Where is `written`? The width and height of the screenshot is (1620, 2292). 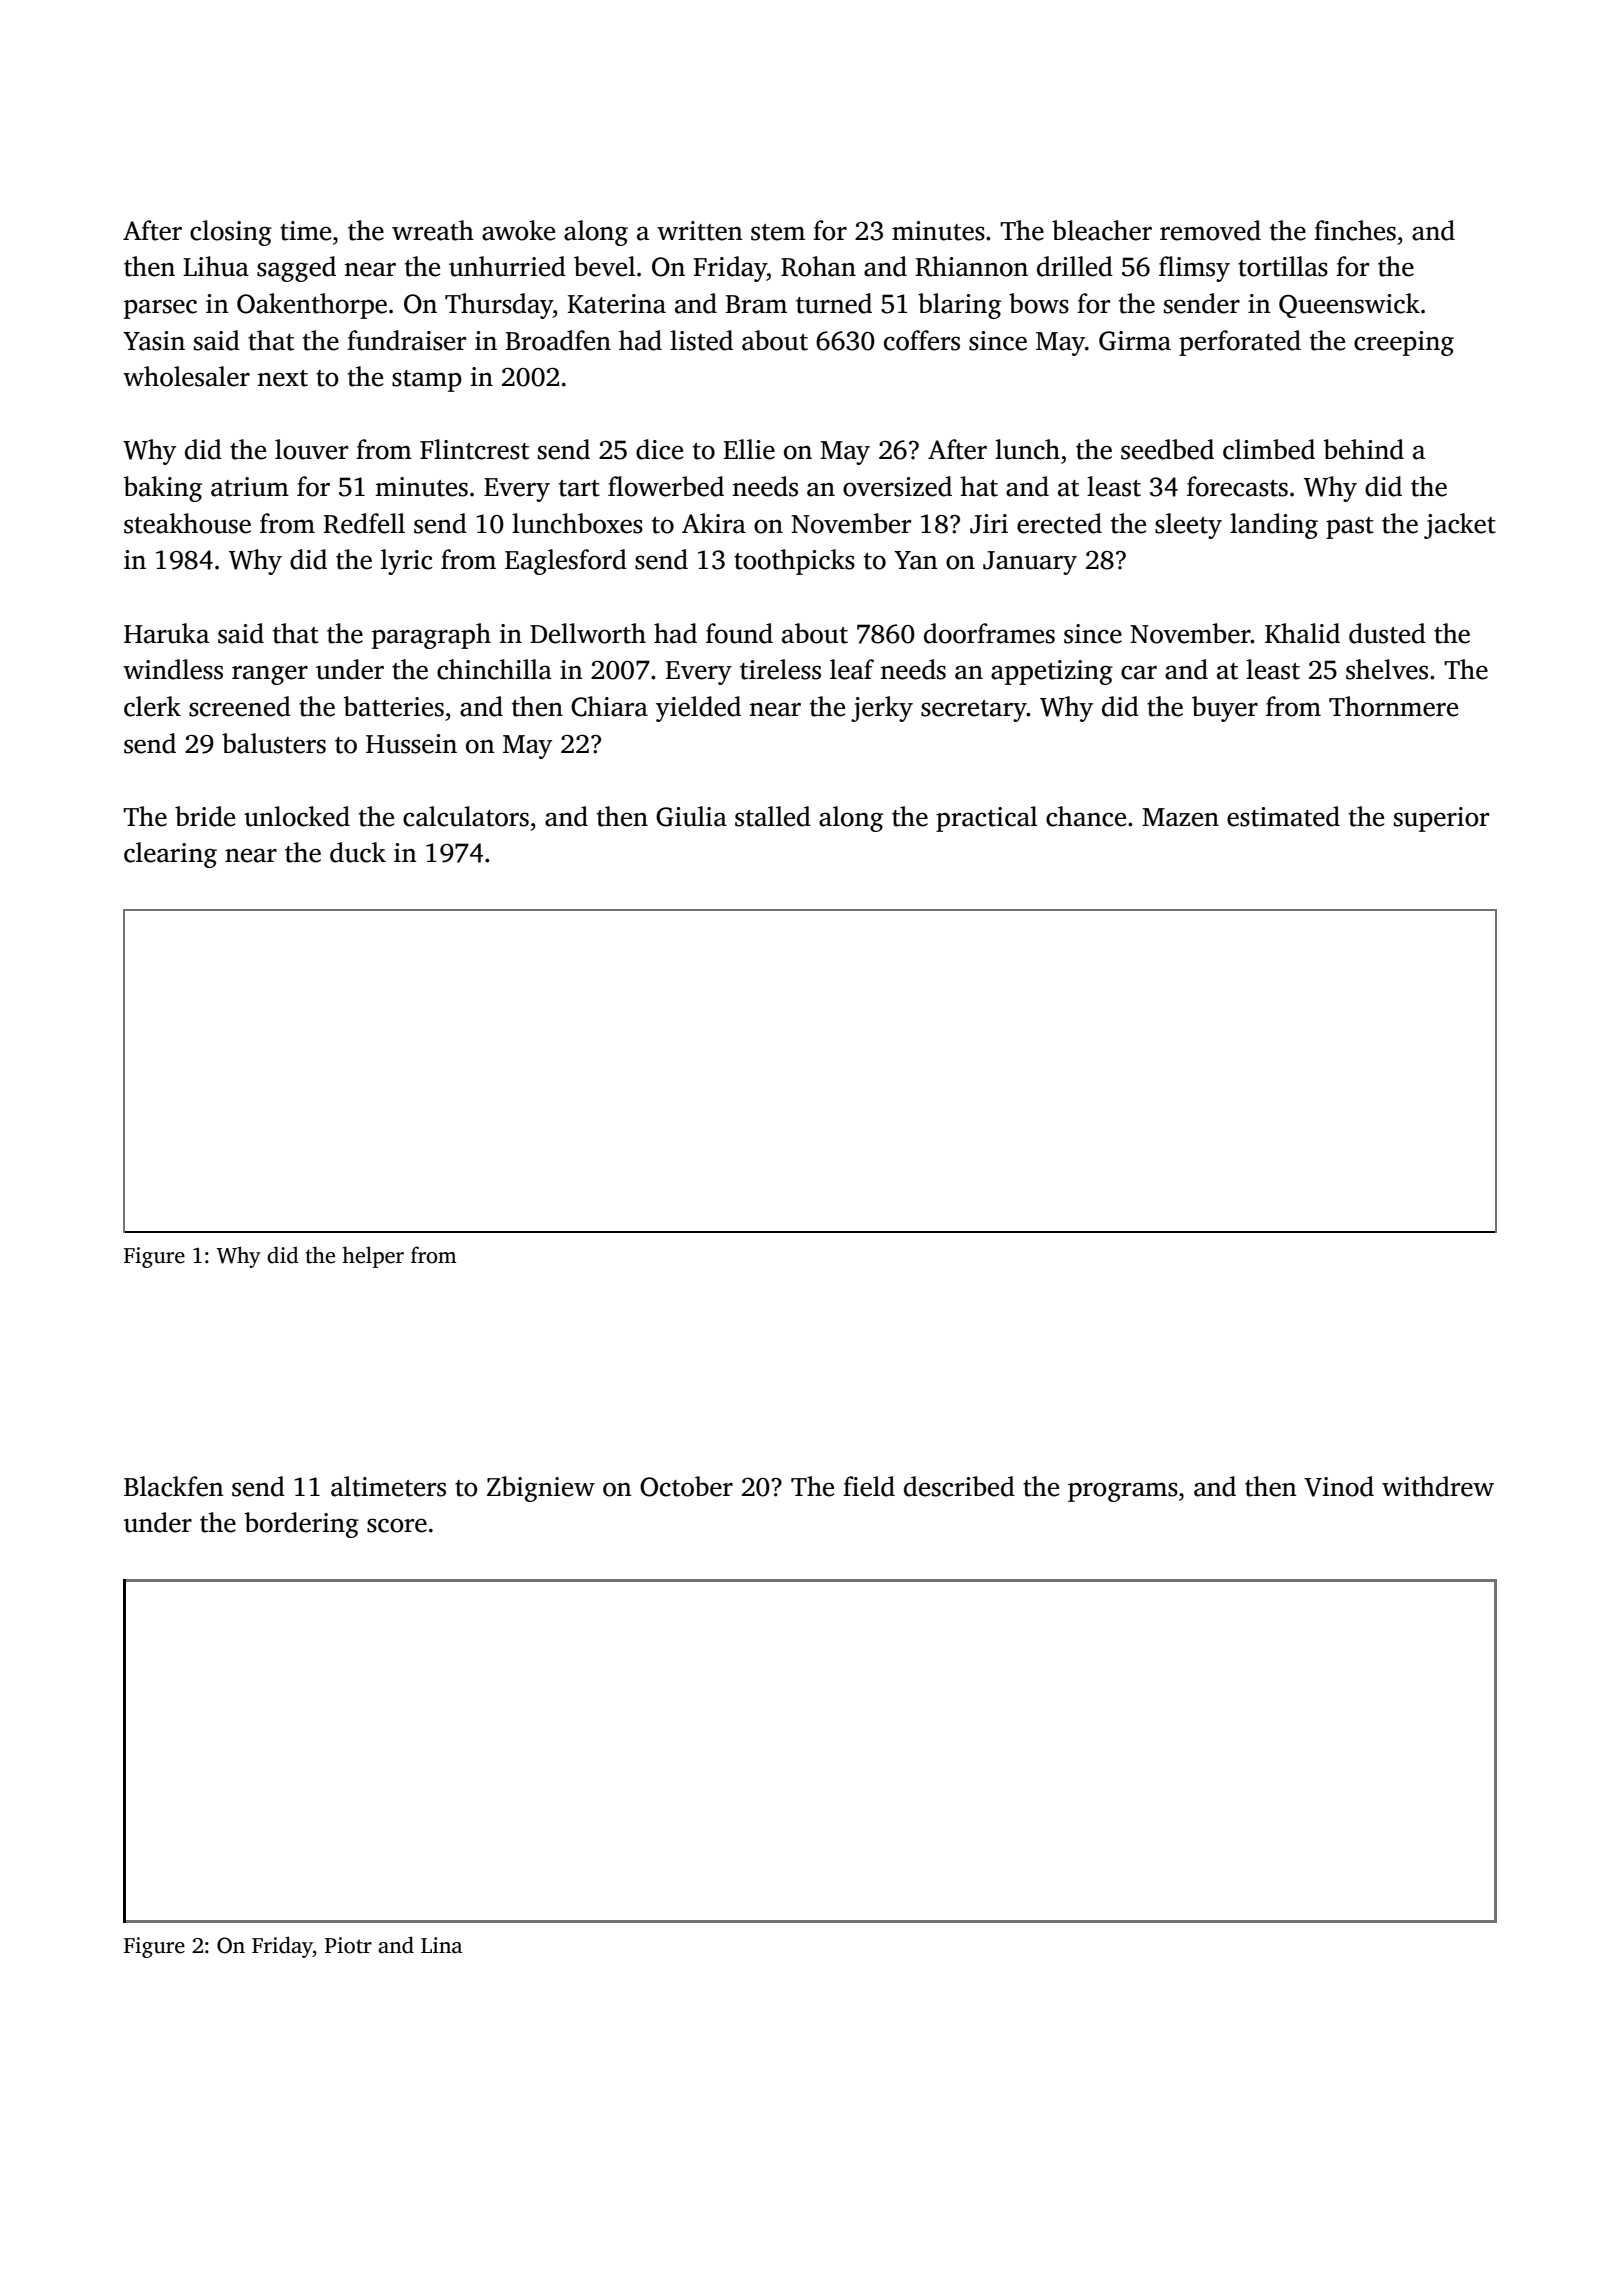 written is located at coordinates (700, 231).
